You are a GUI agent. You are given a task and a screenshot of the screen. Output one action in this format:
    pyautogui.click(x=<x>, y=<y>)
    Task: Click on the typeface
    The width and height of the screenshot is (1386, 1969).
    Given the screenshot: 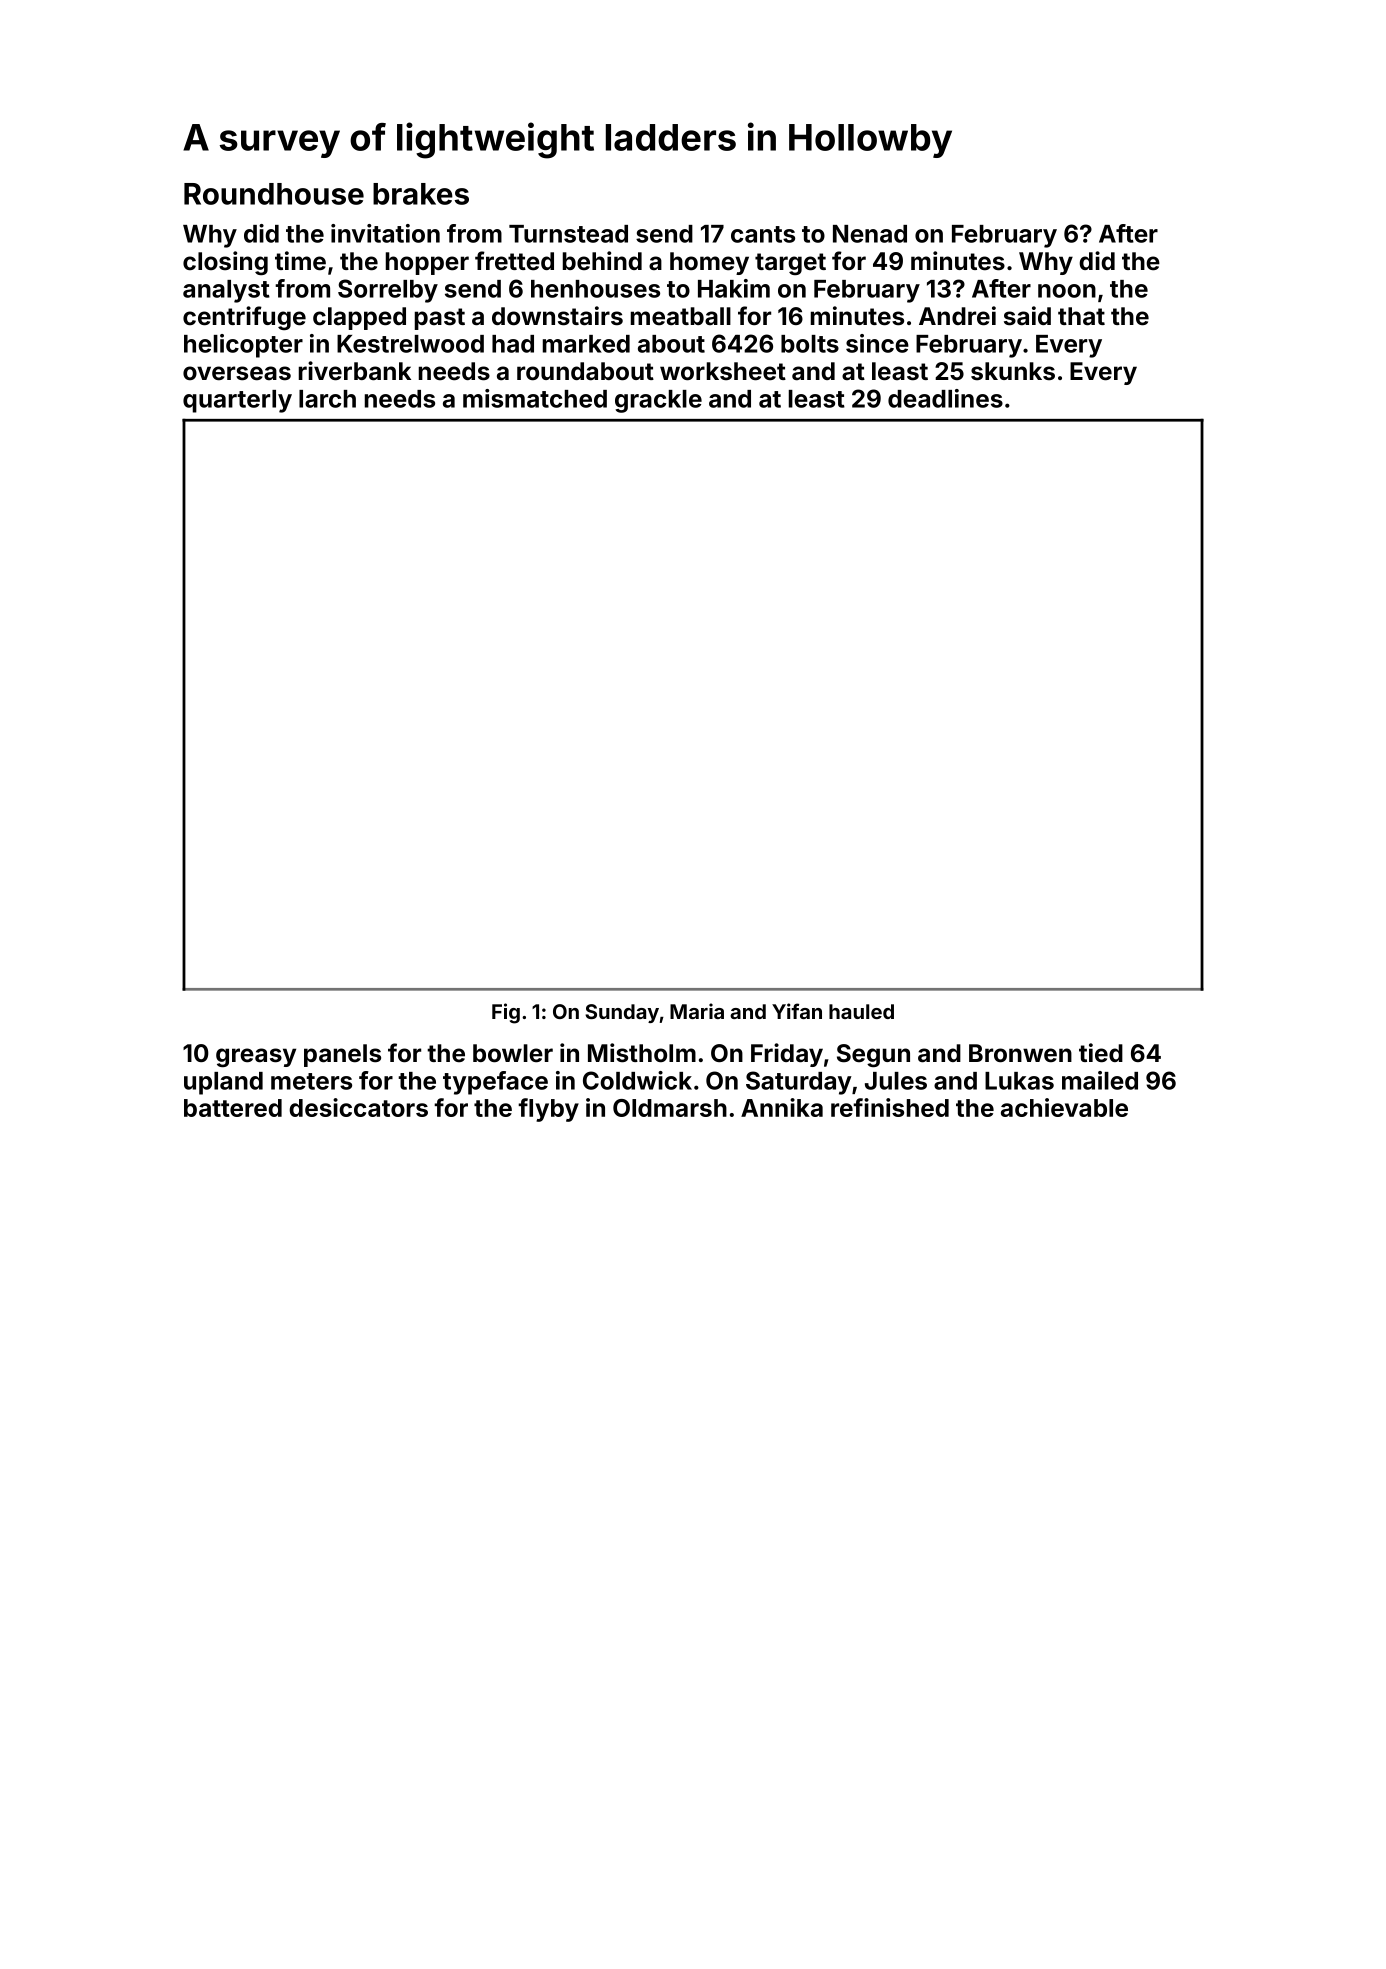 What is the action you would take?
    pyautogui.click(x=495, y=1083)
